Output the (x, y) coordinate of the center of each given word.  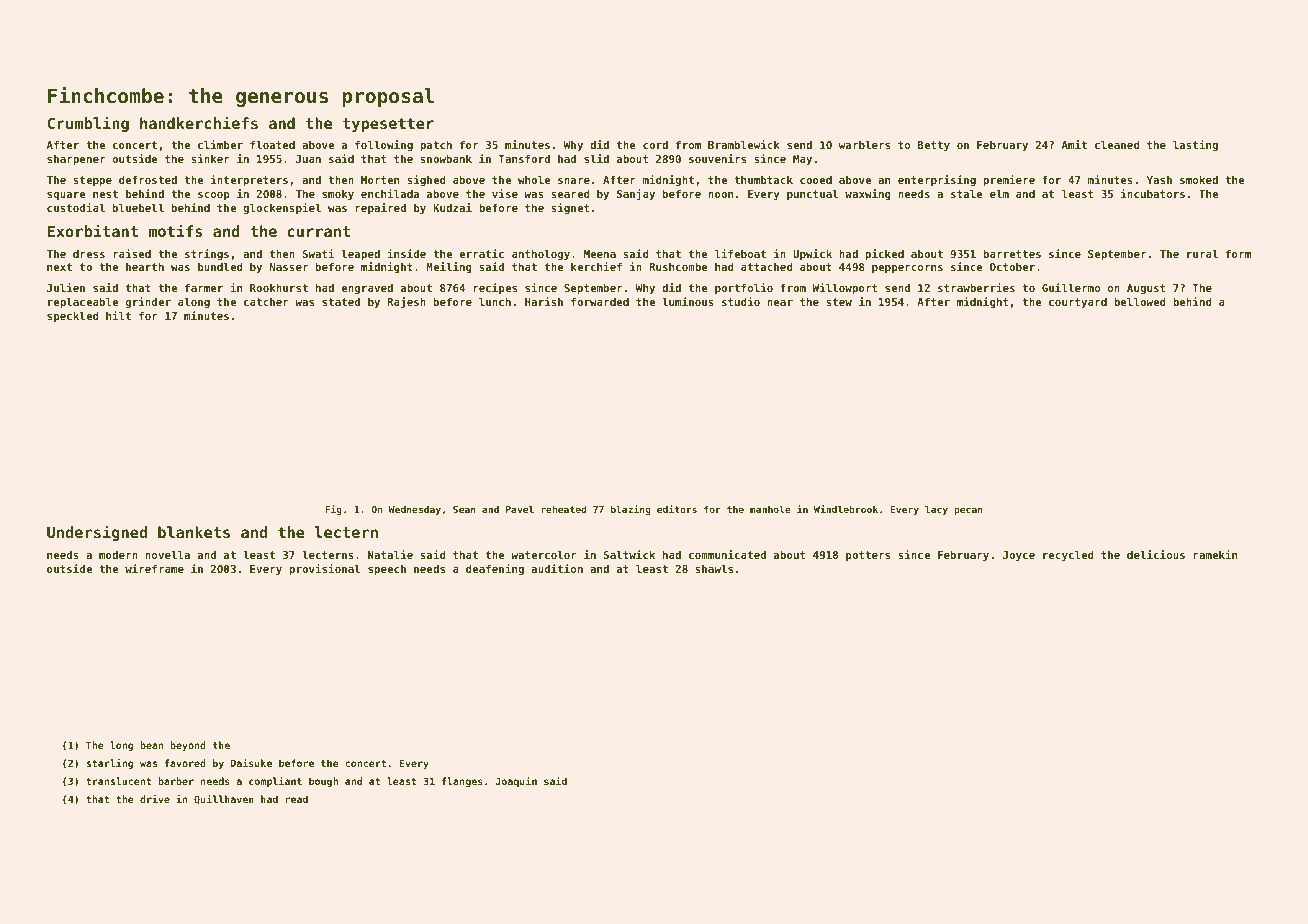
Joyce (1019, 556)
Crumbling (88, 124)
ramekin (1215, 554)
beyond (188, 746)
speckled (73, 316)
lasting (1195, 145)
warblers (864, 144)
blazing (631, 510)
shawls (714, 568)
